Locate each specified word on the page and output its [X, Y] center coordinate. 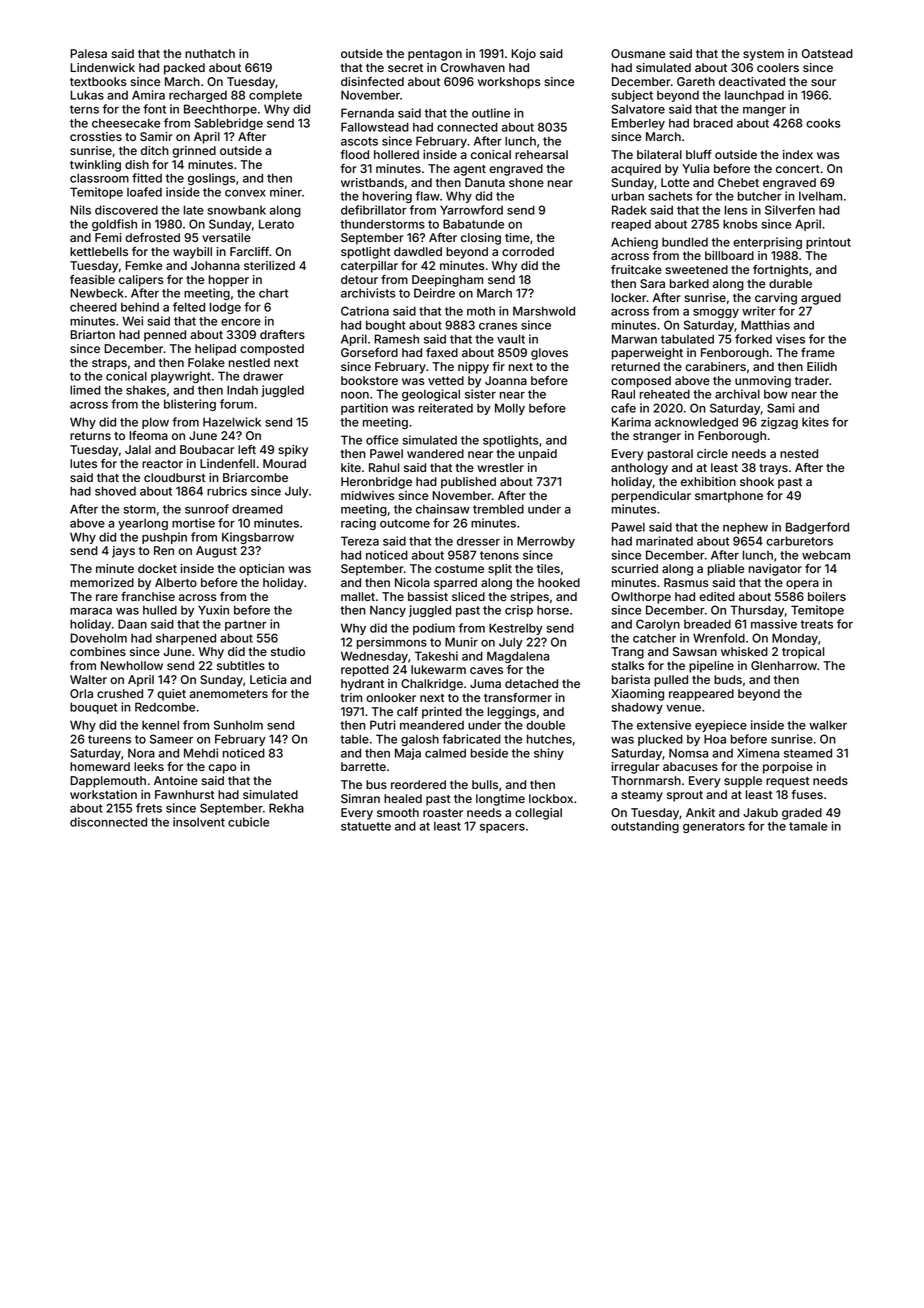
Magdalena [518, 657]
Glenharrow [784, 665]
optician [261, 570]
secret [405, 68]
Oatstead [827, 53]
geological [431, 395]
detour [359, 279]
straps [109, 364]
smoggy [716, 313]
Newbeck [97, 293]
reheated [665, 394]
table [354, 739]
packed [184, 69]
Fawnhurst [185, 794]
